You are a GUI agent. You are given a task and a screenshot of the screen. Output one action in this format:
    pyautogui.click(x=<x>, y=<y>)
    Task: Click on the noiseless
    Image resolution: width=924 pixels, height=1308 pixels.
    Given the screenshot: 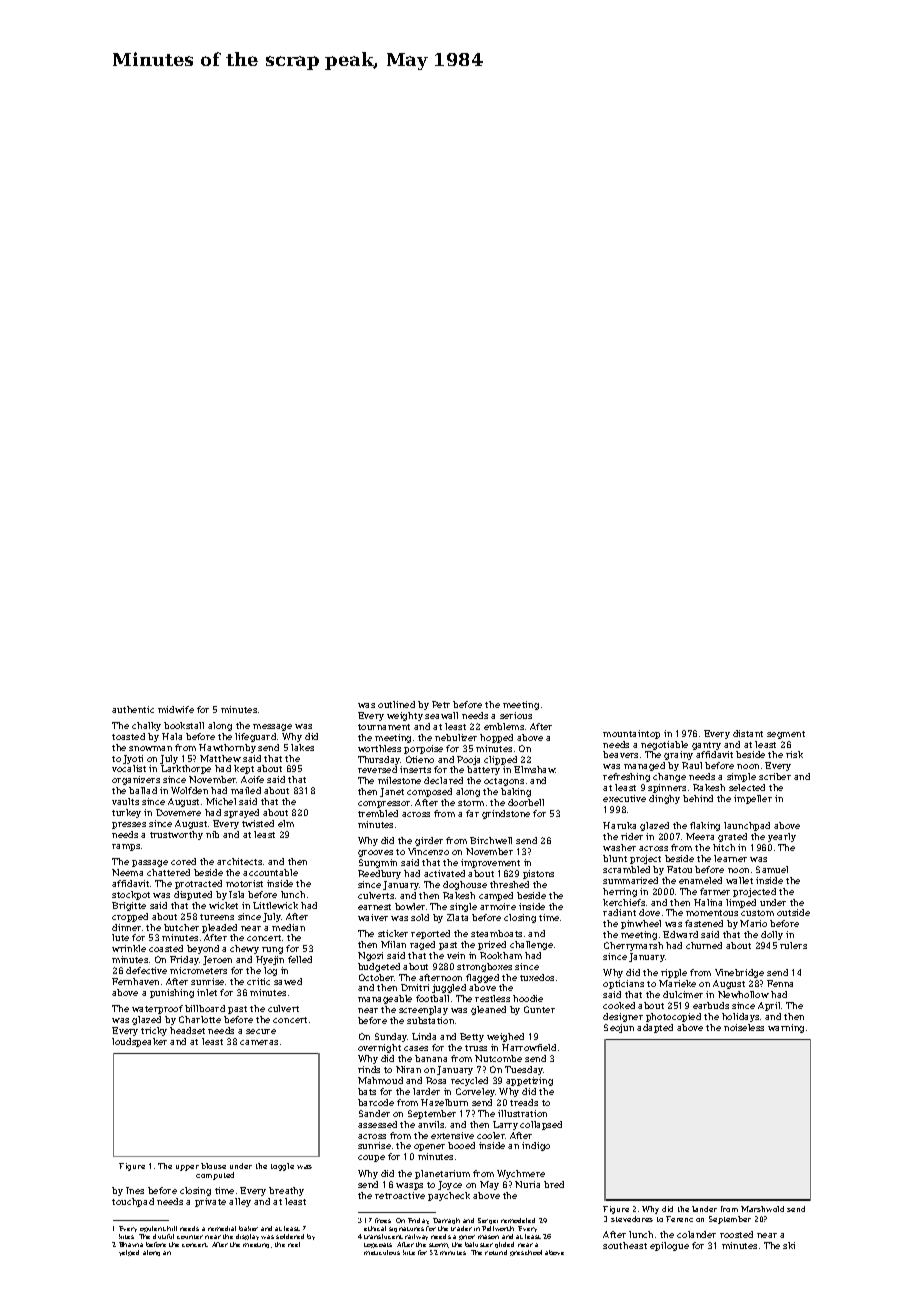 What is the action you would take?
    pyautogui.click(x=744, y=1027)
